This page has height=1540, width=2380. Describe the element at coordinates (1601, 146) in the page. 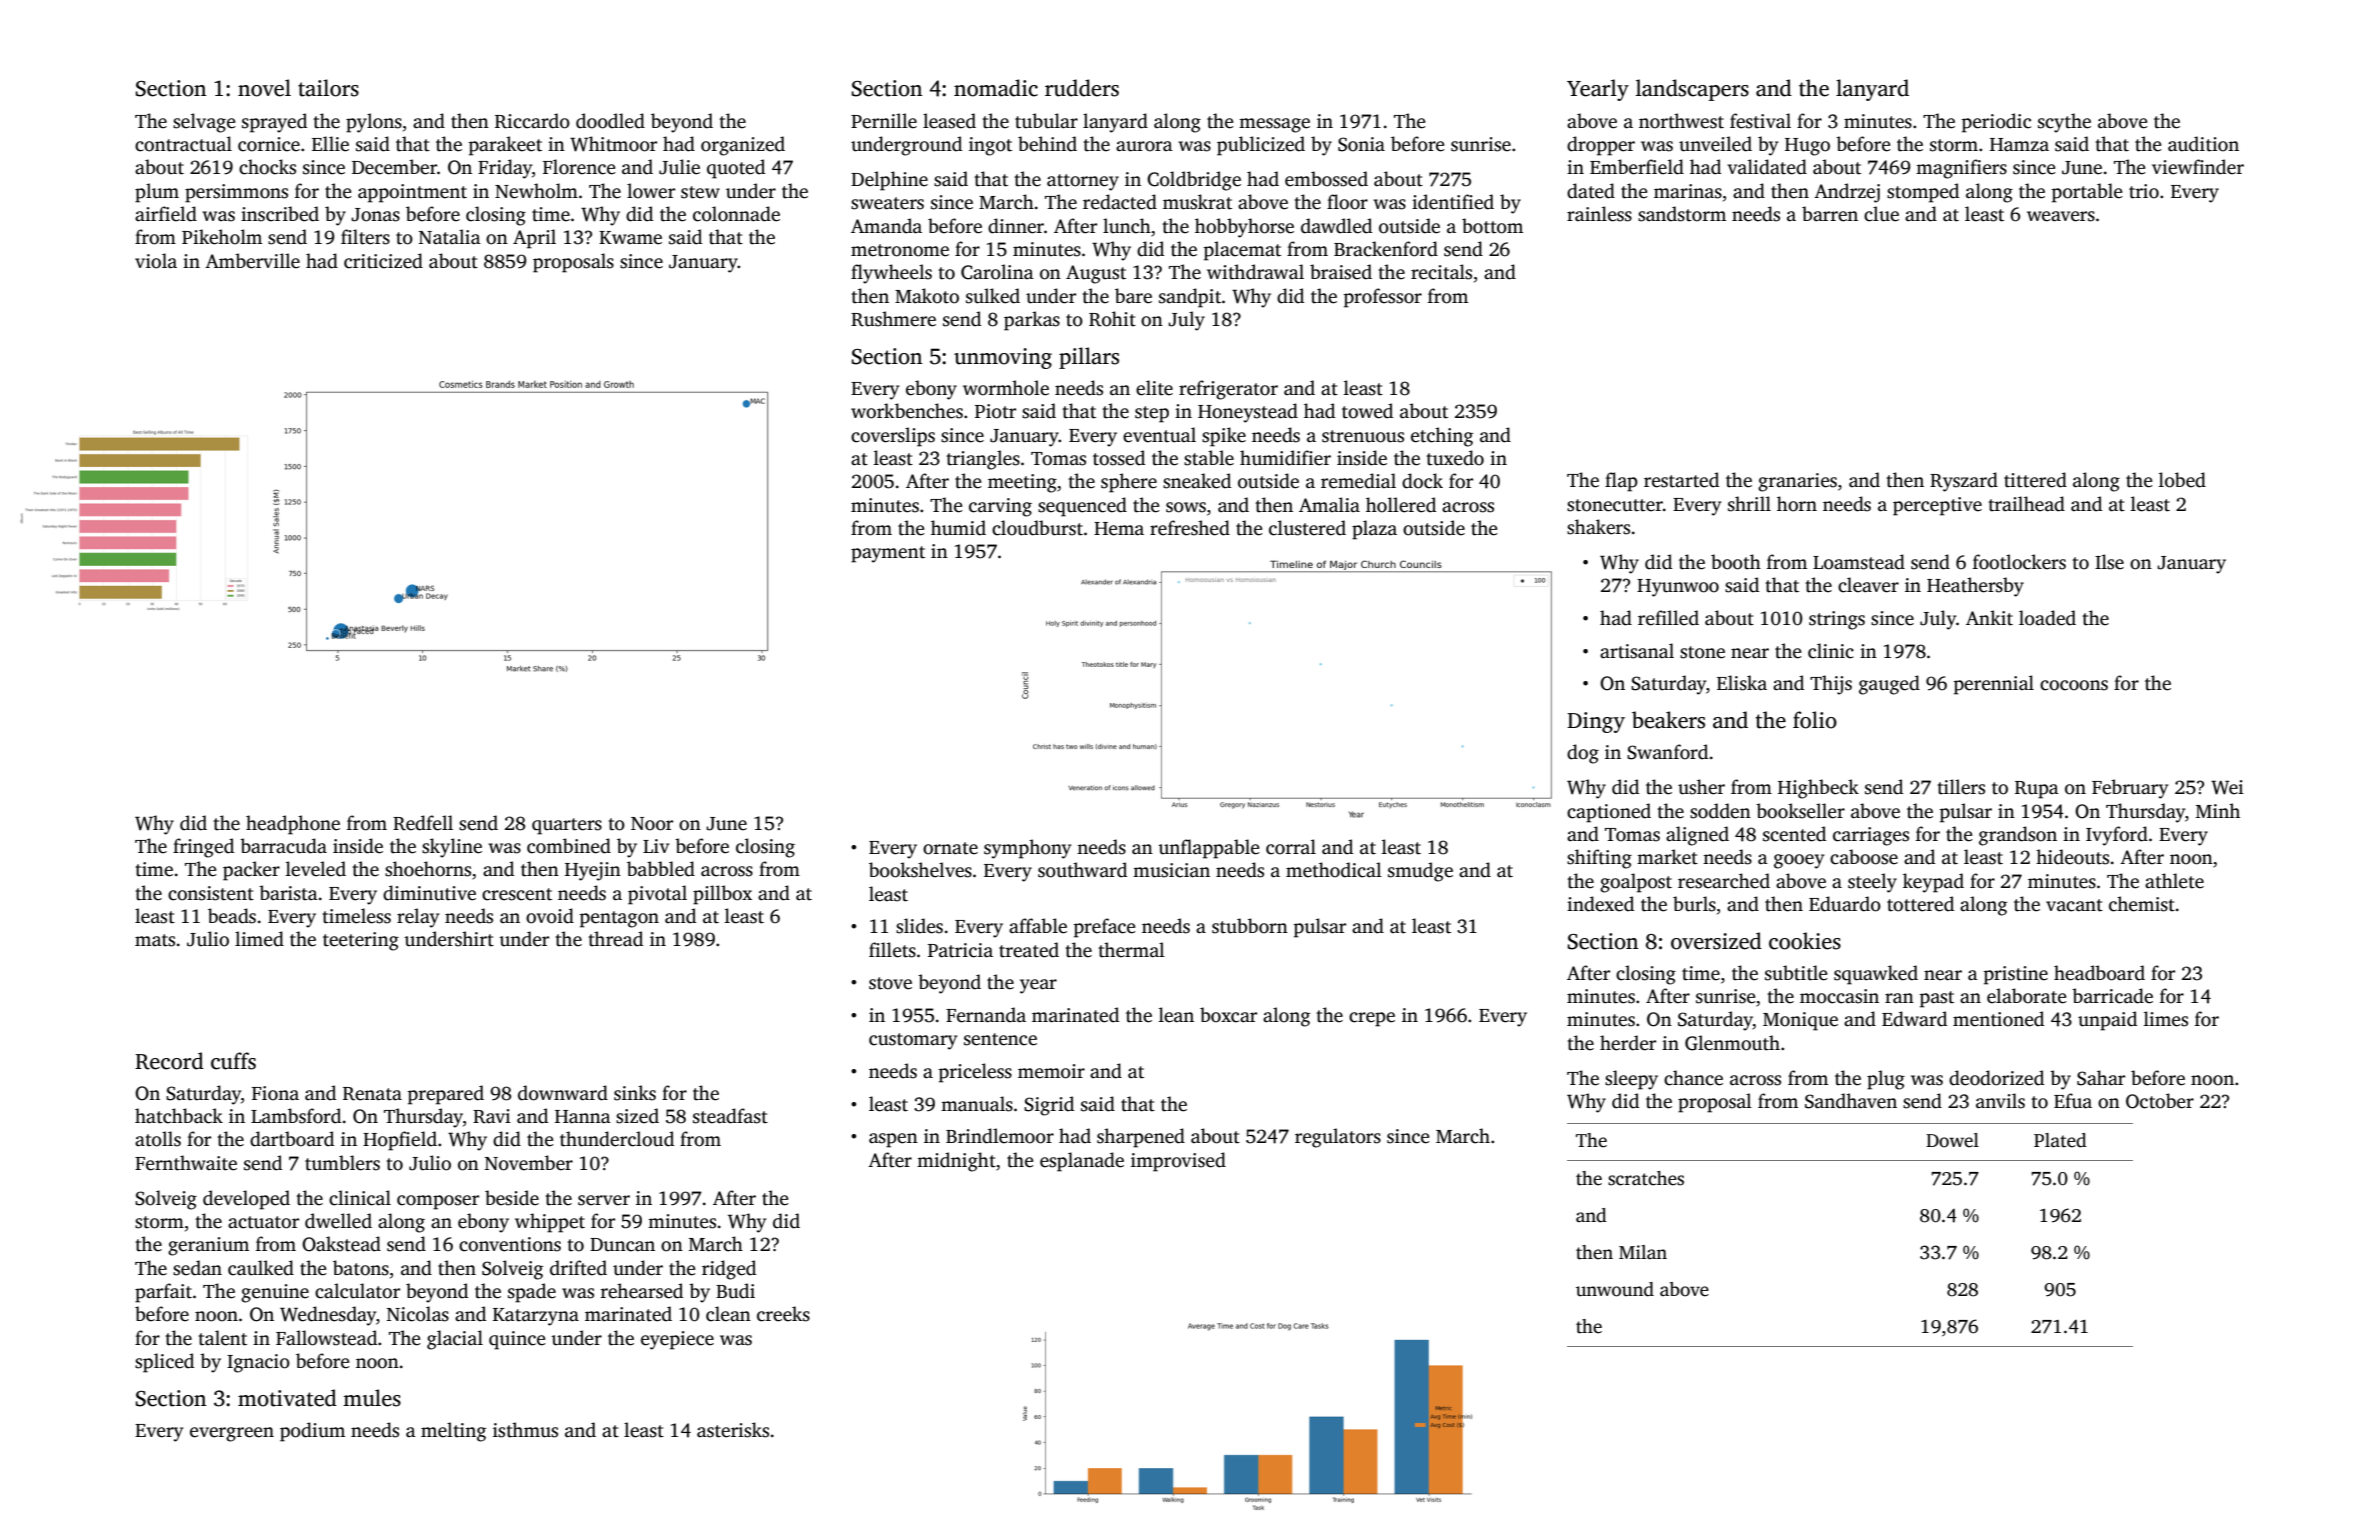

I see `dropper` at that location.
